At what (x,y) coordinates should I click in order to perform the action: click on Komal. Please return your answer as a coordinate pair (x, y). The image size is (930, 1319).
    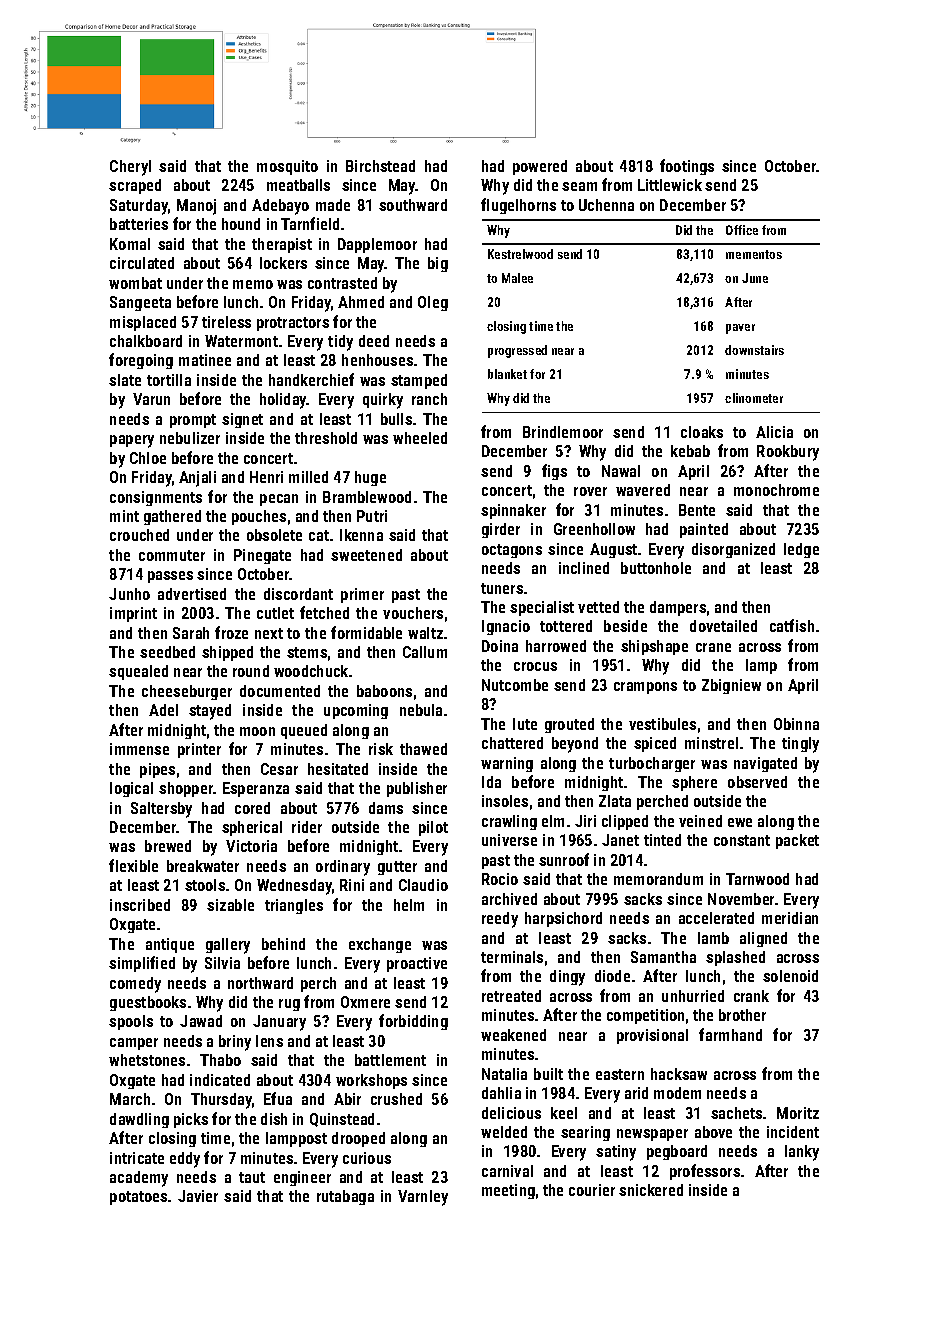
    Looking at the image, I should click on (130, 244).
